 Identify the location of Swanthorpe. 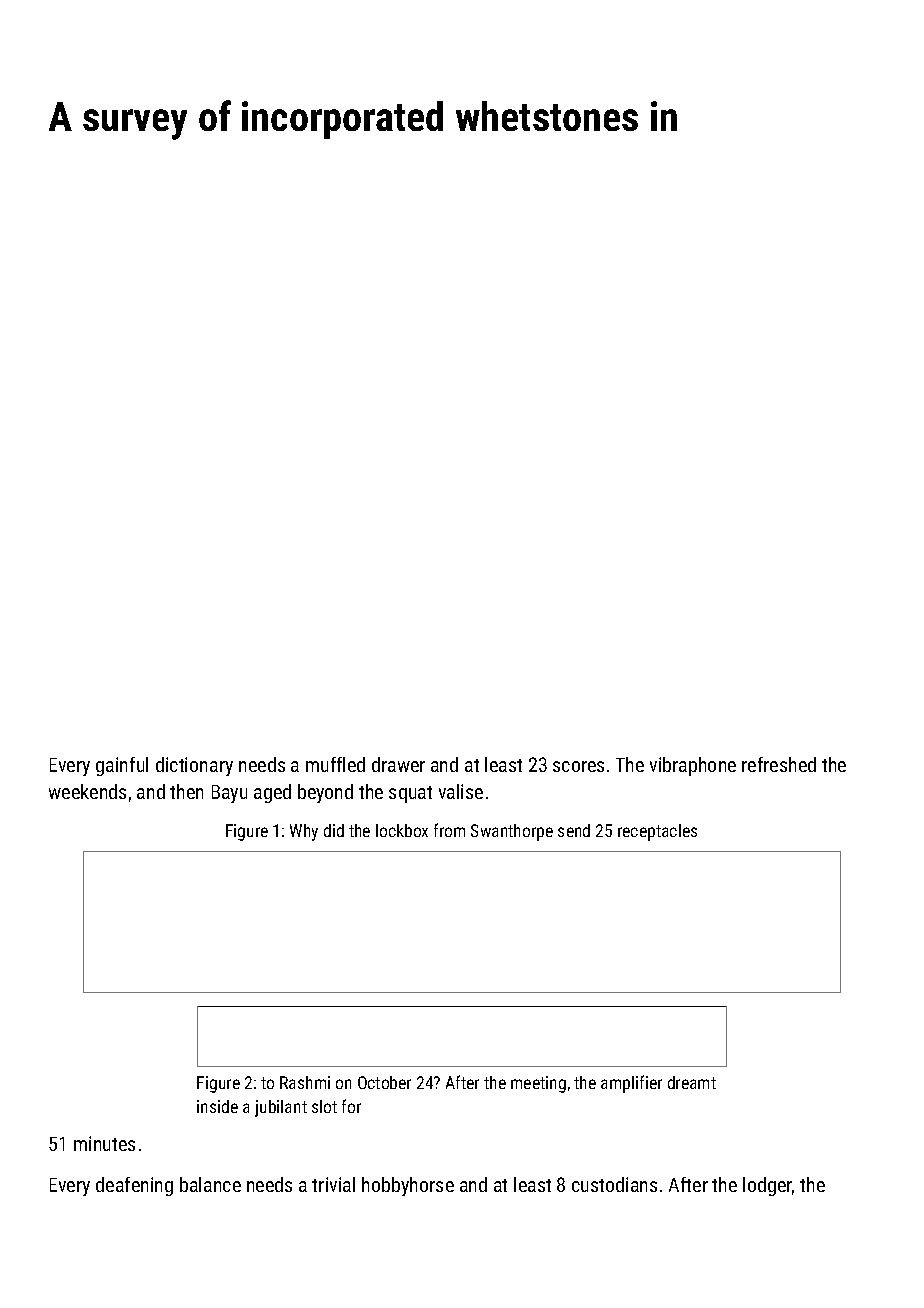
(512, 832).
